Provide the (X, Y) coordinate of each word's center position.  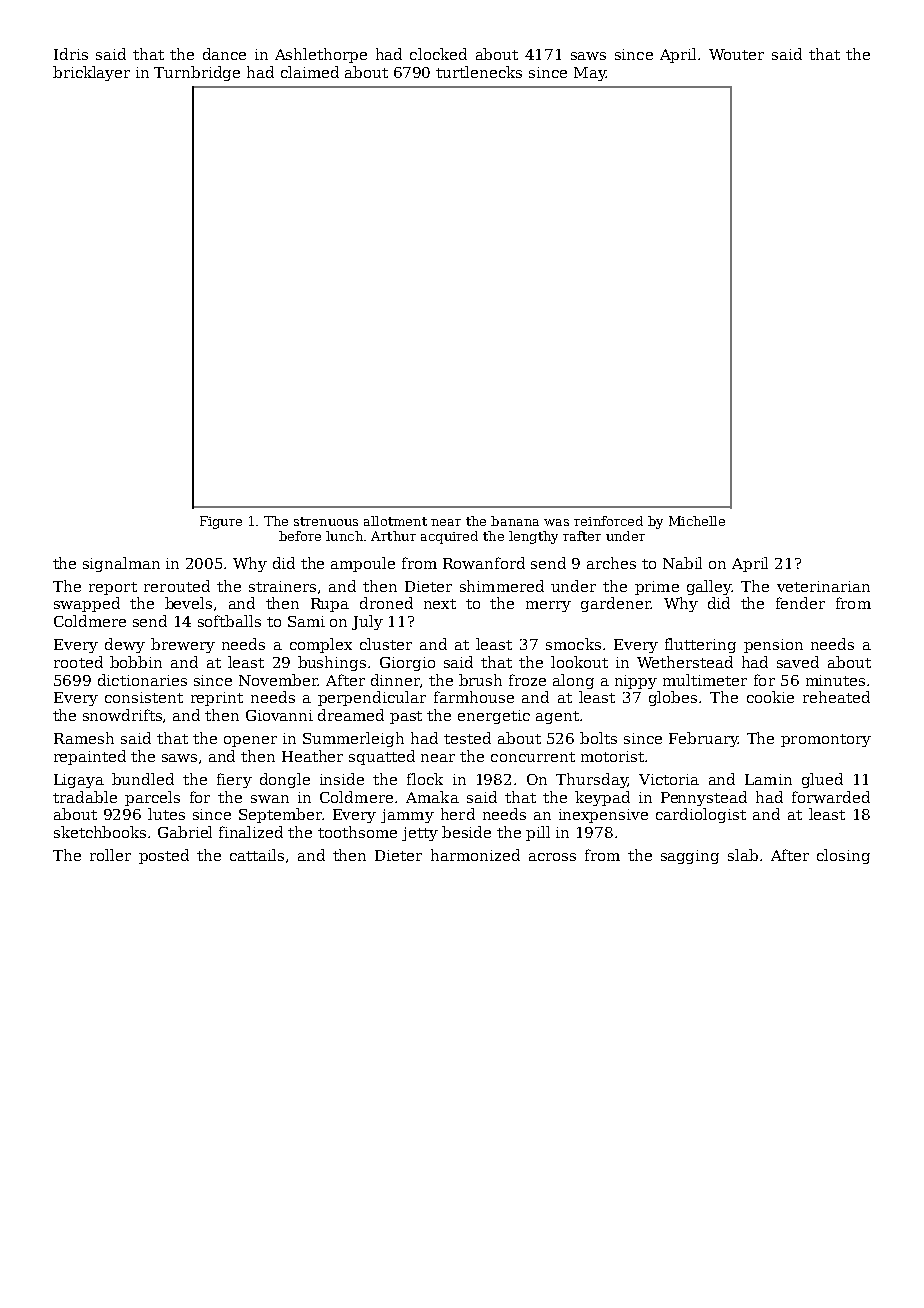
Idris (71, 54)
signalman (121, 564)
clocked (438, 54)
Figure (221, 522)
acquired (449, 537)
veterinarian (823, 586)
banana (515, 521)
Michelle (697, 521)
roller (110, 855)
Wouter (736, 54)
